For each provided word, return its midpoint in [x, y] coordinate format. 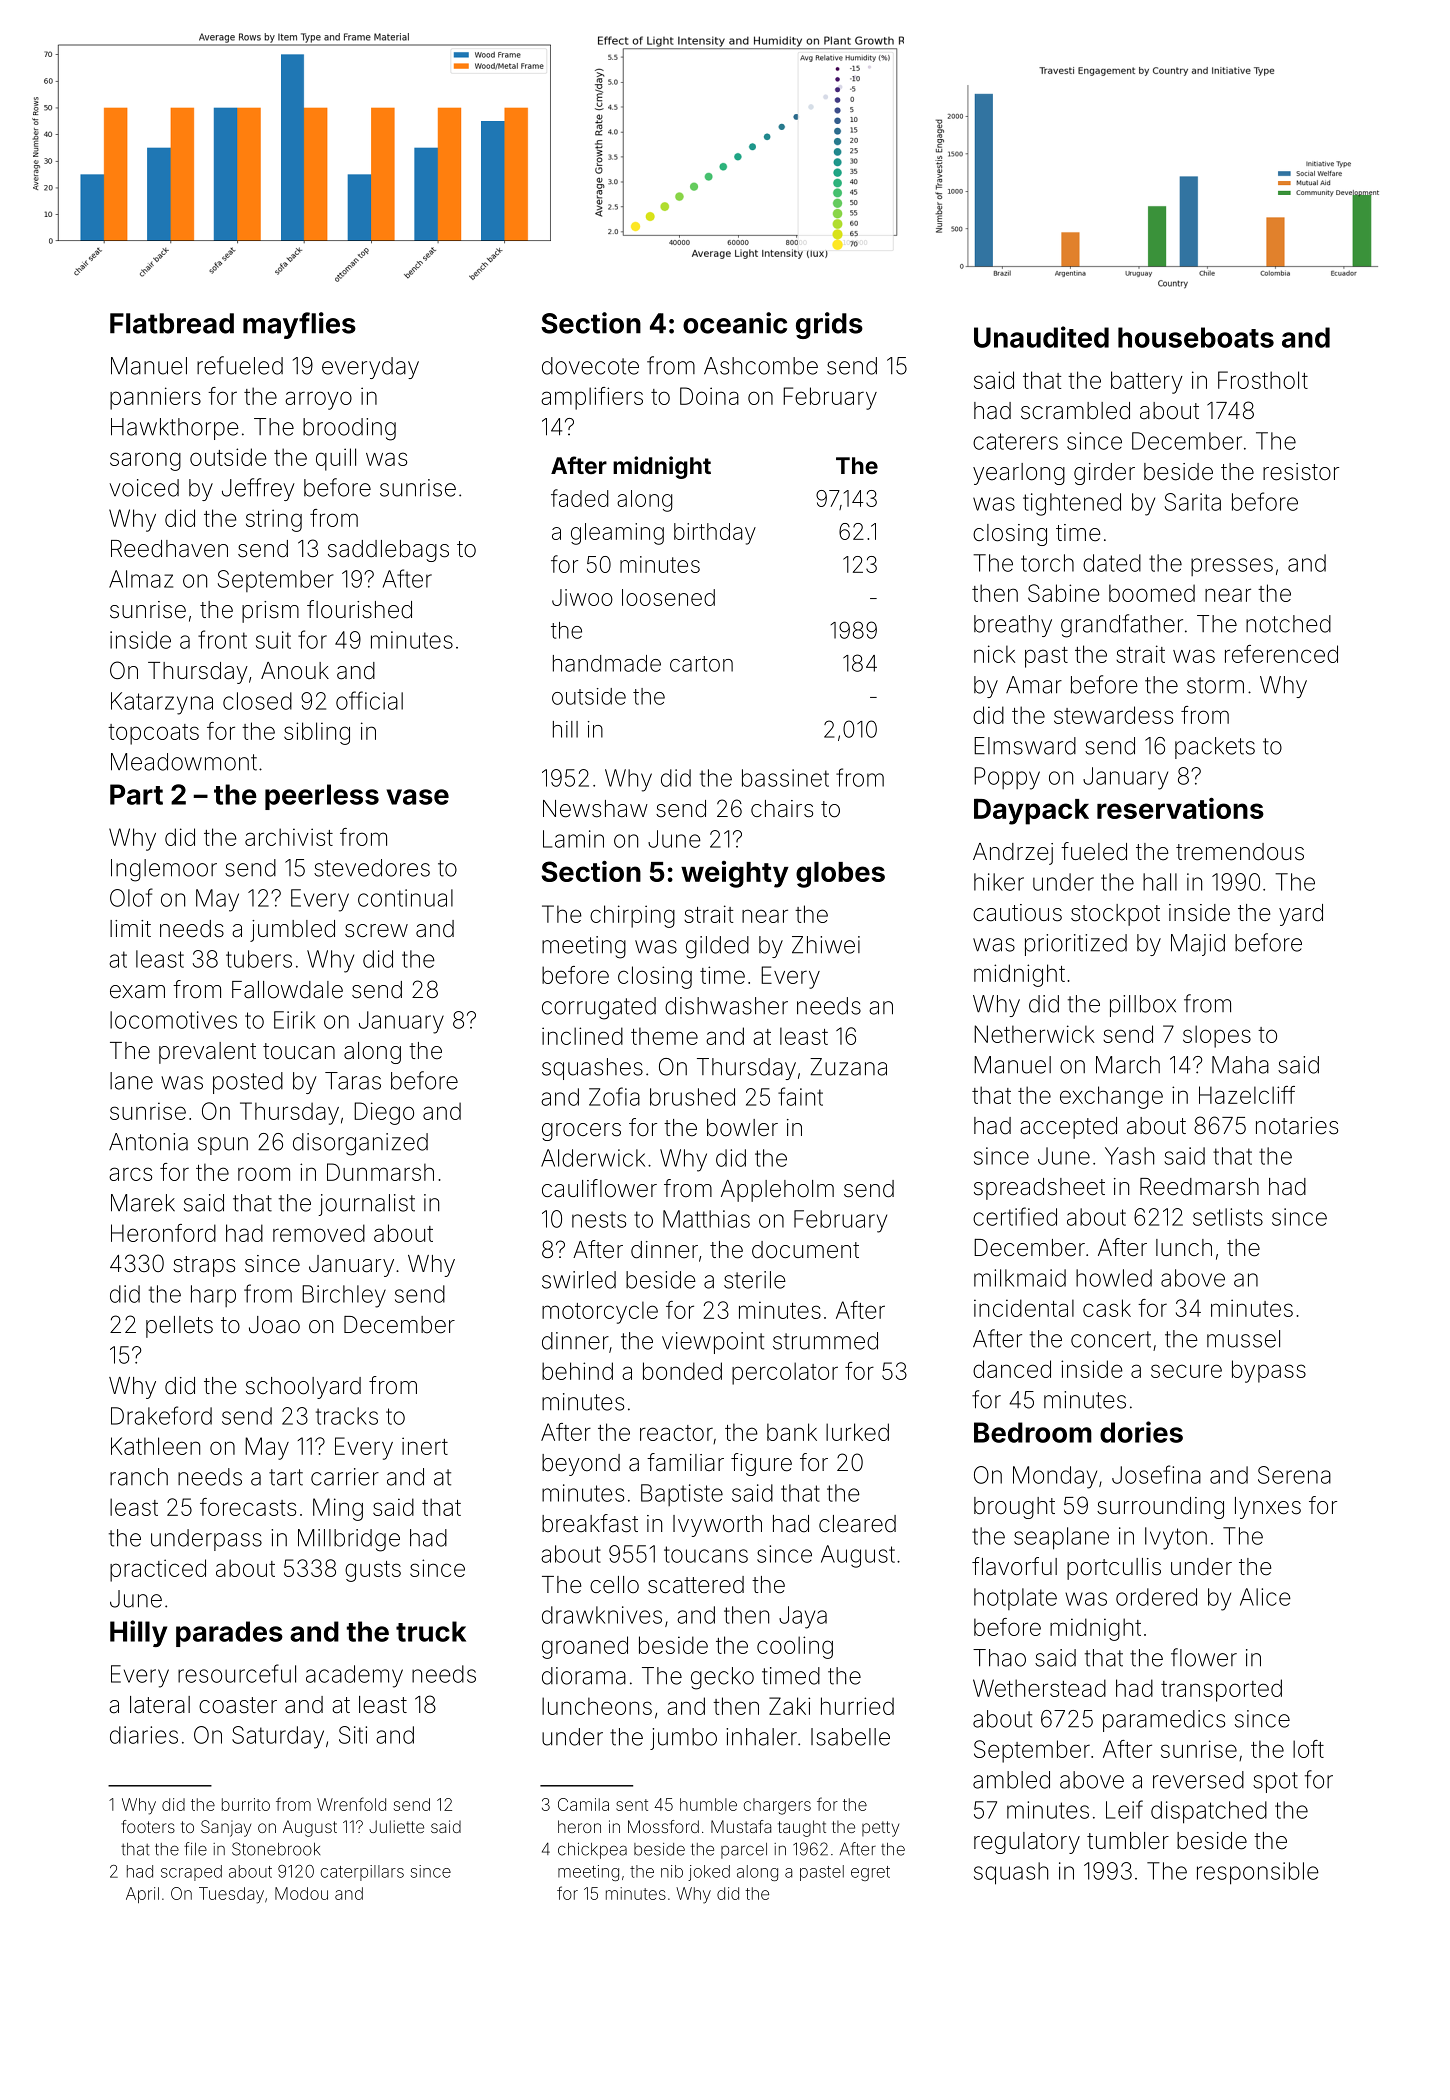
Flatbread [172, 323]
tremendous [1240, 852]
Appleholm [777, 1191]
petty [880, 1829]
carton [701, 664]
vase [418, 797]
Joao [274, 1325]
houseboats [1196, 337]
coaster [238, 1705]
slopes [1217, 1036]
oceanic [735, 323]
